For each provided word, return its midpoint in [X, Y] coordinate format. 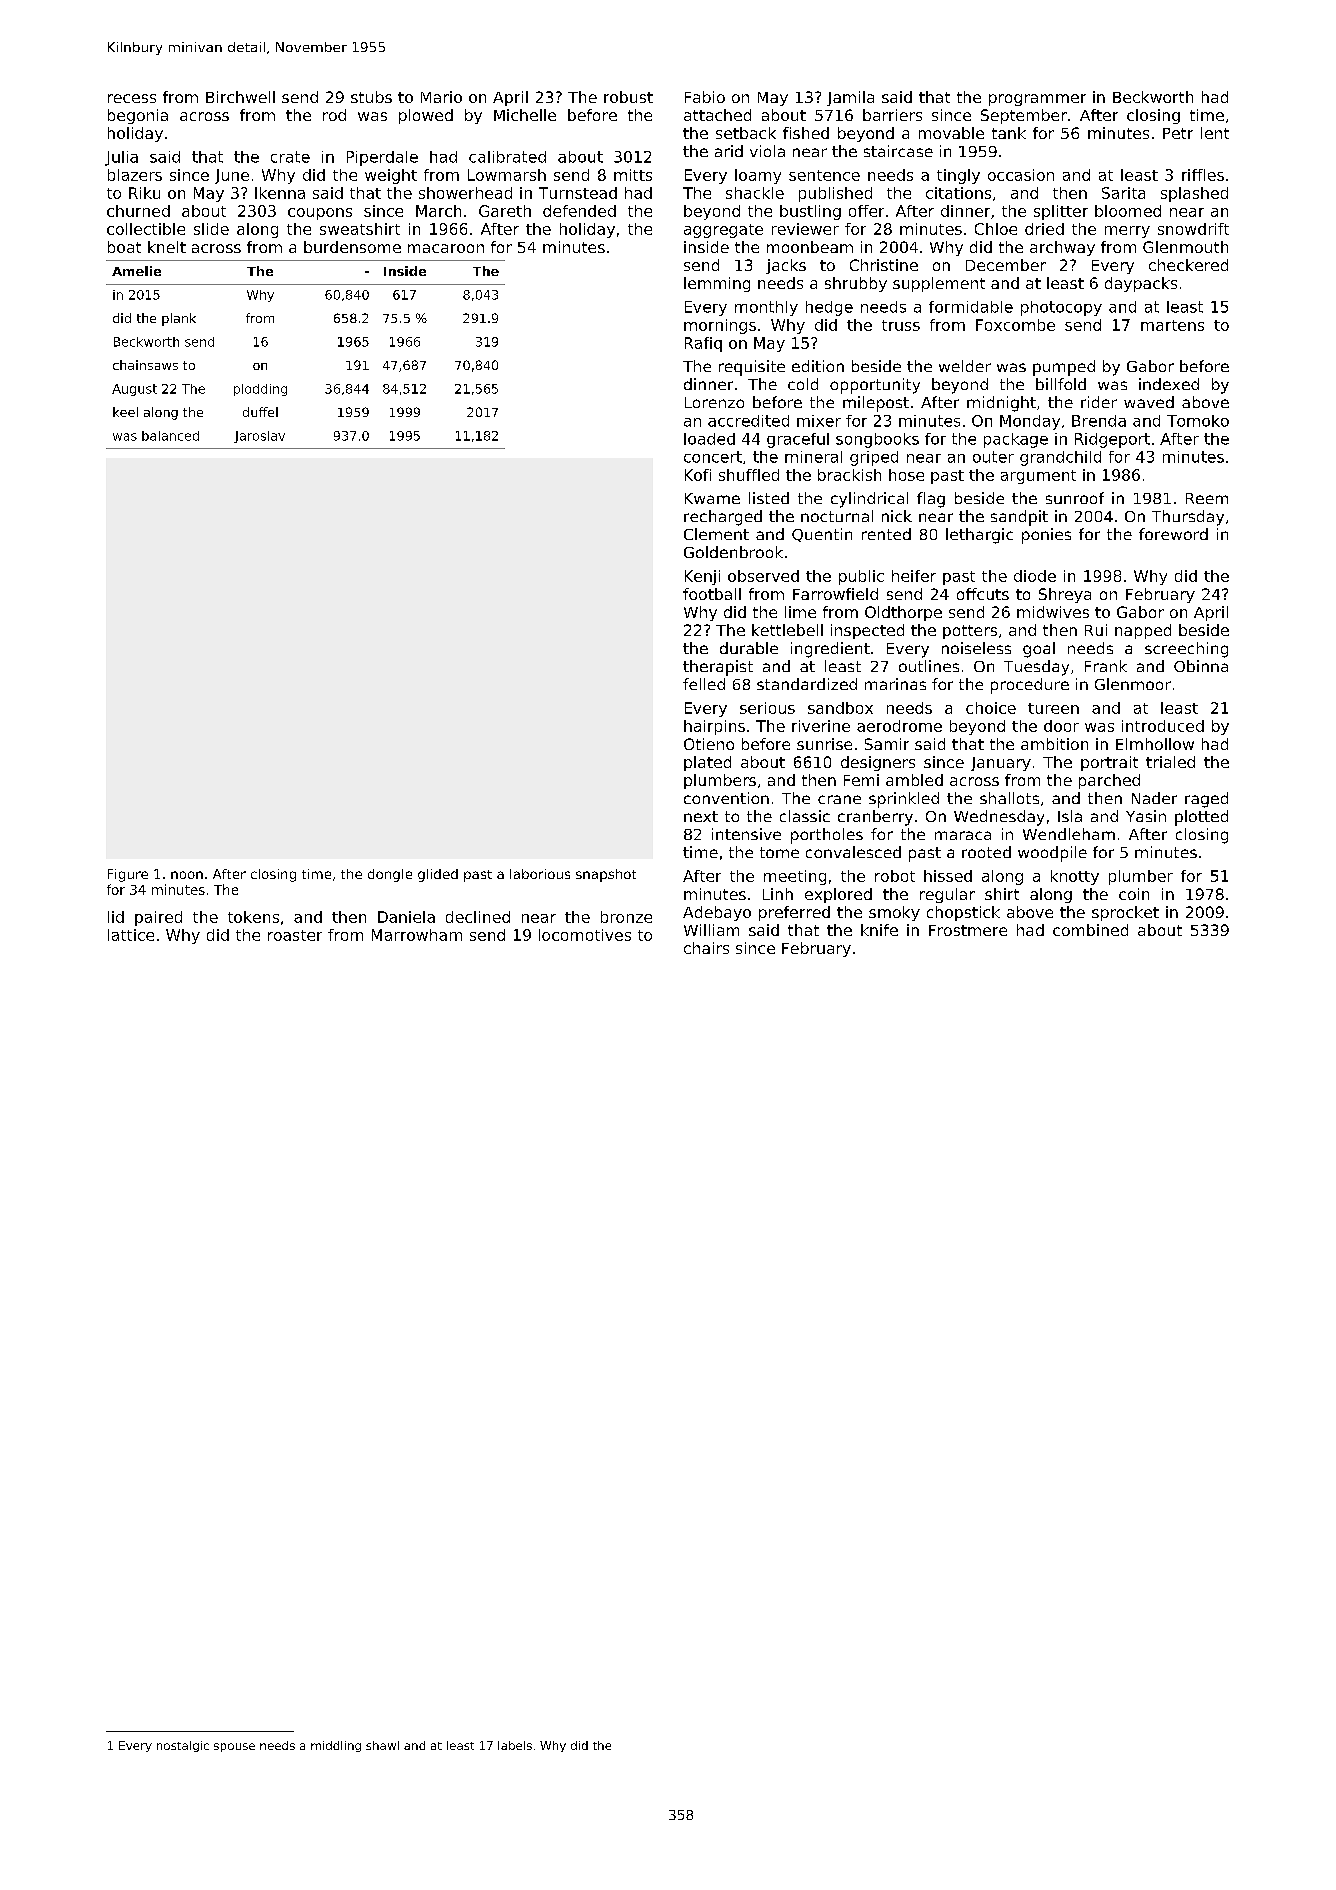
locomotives [585, 935]
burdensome [352, 247]
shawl [382, 1745]
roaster [295, 935]
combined [1090, 930]
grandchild [1060, 458]
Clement [716, 534]
